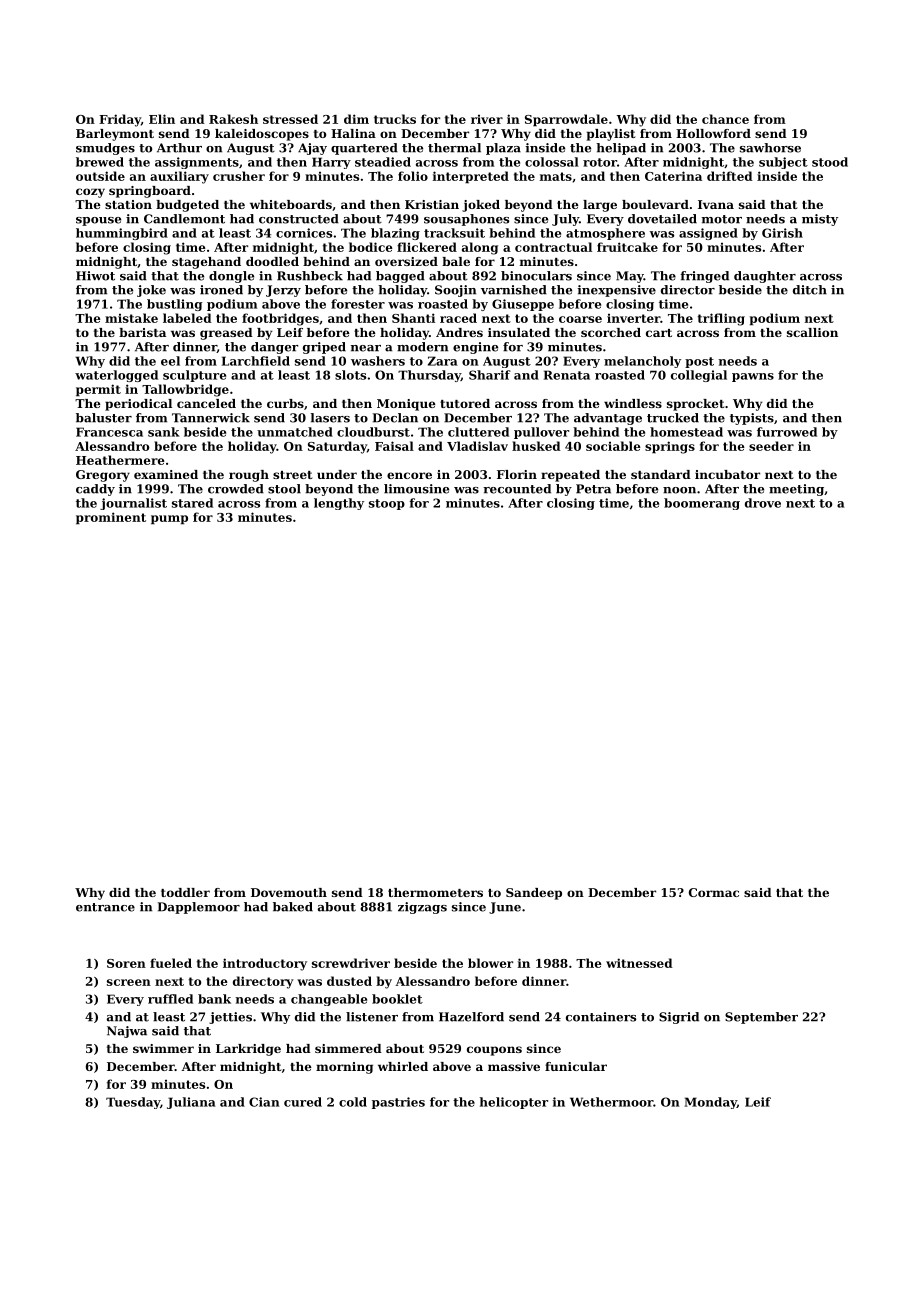 Image resolution: width=924 pixels, height=1308 pixels. I want to click on drove, so click(763, 503).
